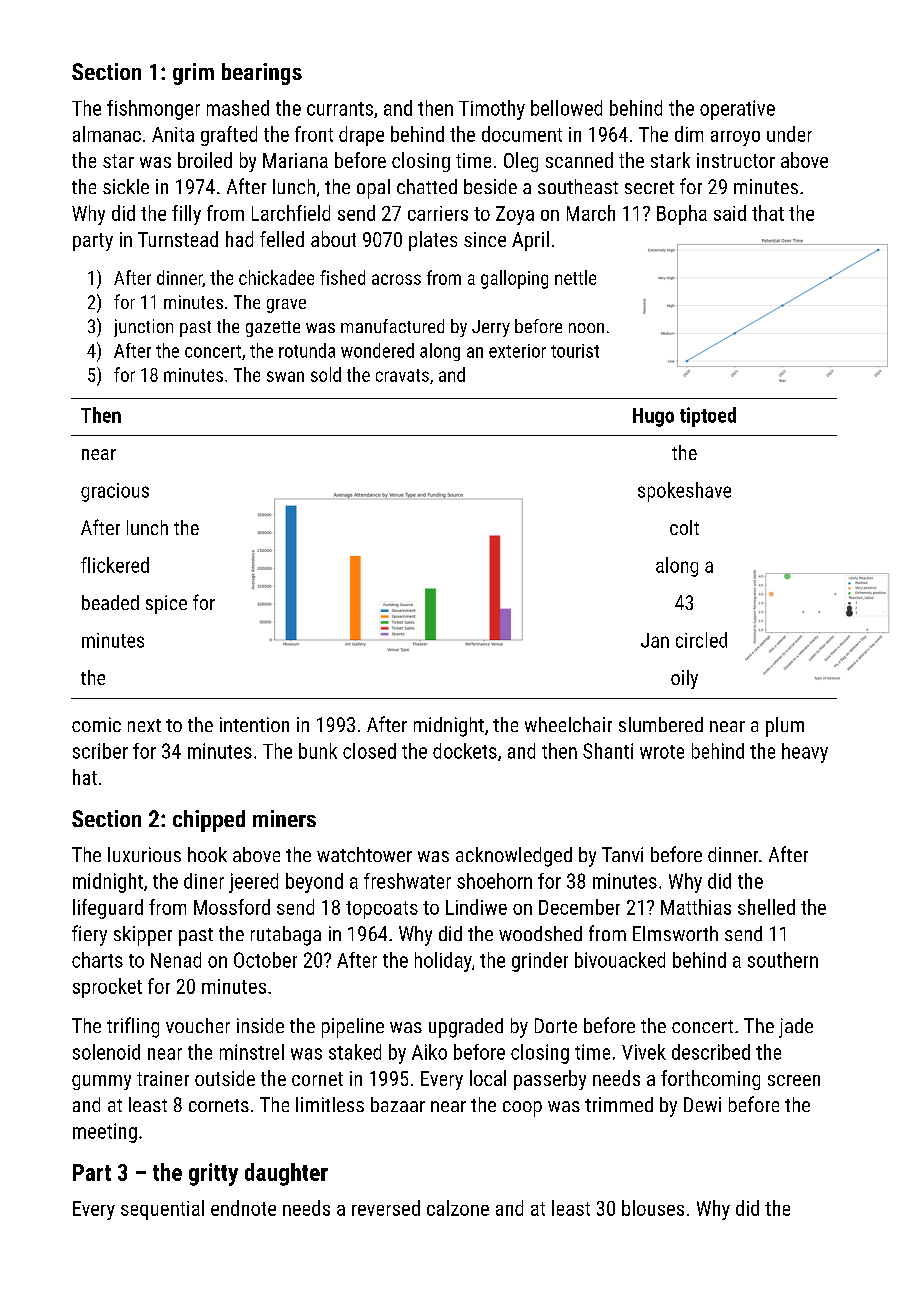 This document has height=1316, width=908. Describe the element at coordinates (144, 854) in the document. I see `luxurious` at that location.
